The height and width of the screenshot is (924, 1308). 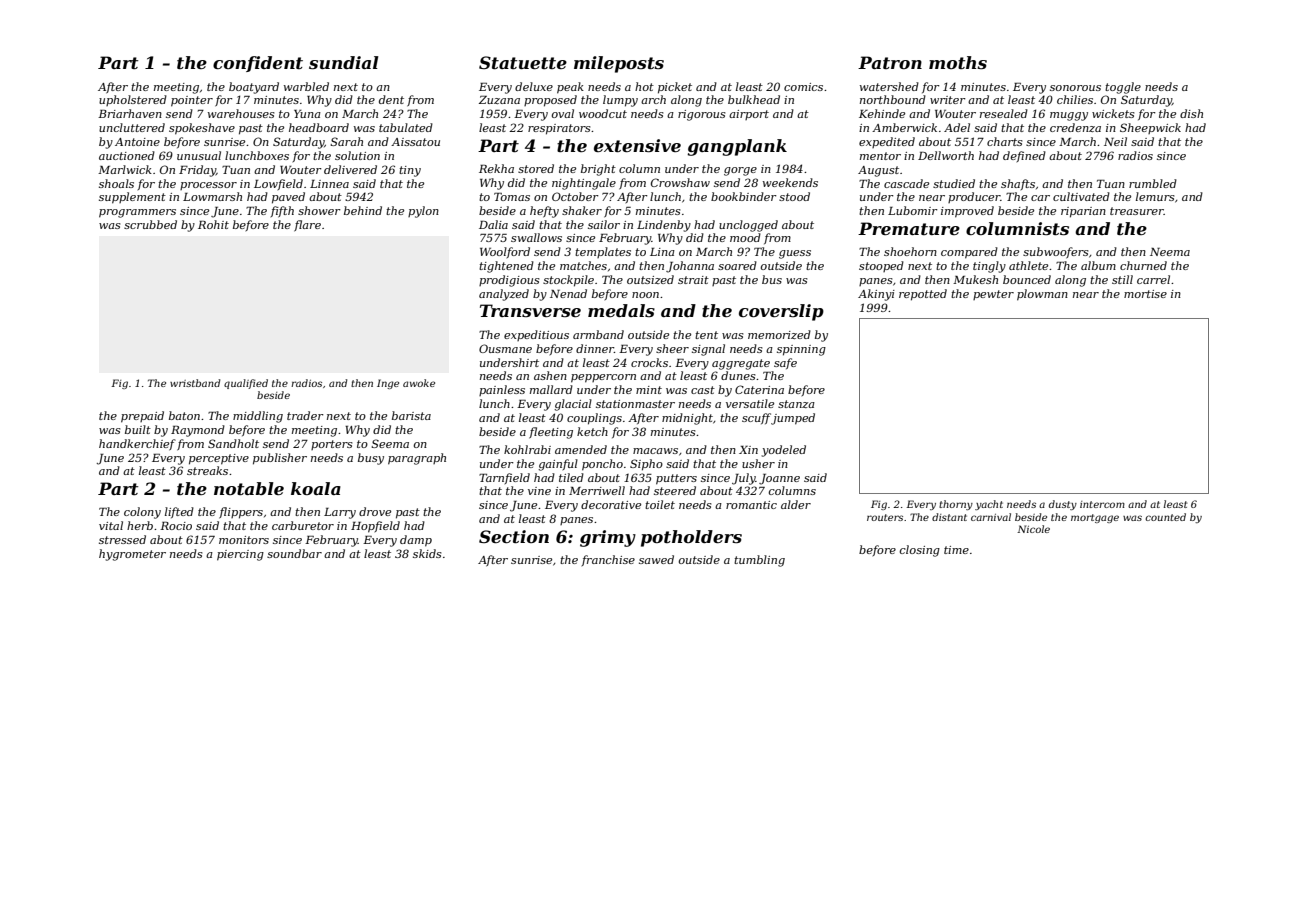 What do you see at coordinates (957, 127) in the screenshot?
I see `Adel` at bounding box center [957, 127].
